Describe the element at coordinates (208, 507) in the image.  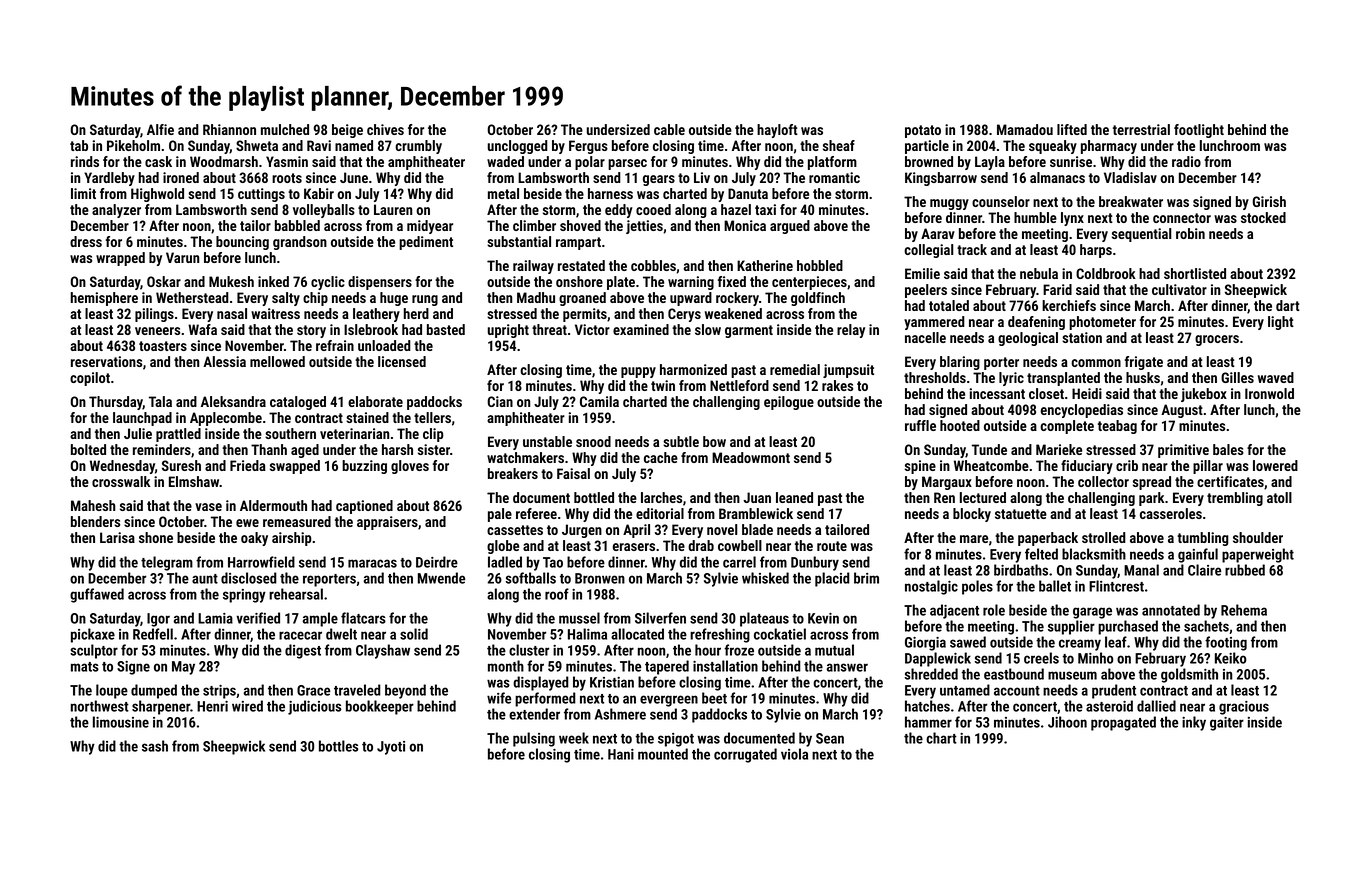
I see `vase` at that location.
